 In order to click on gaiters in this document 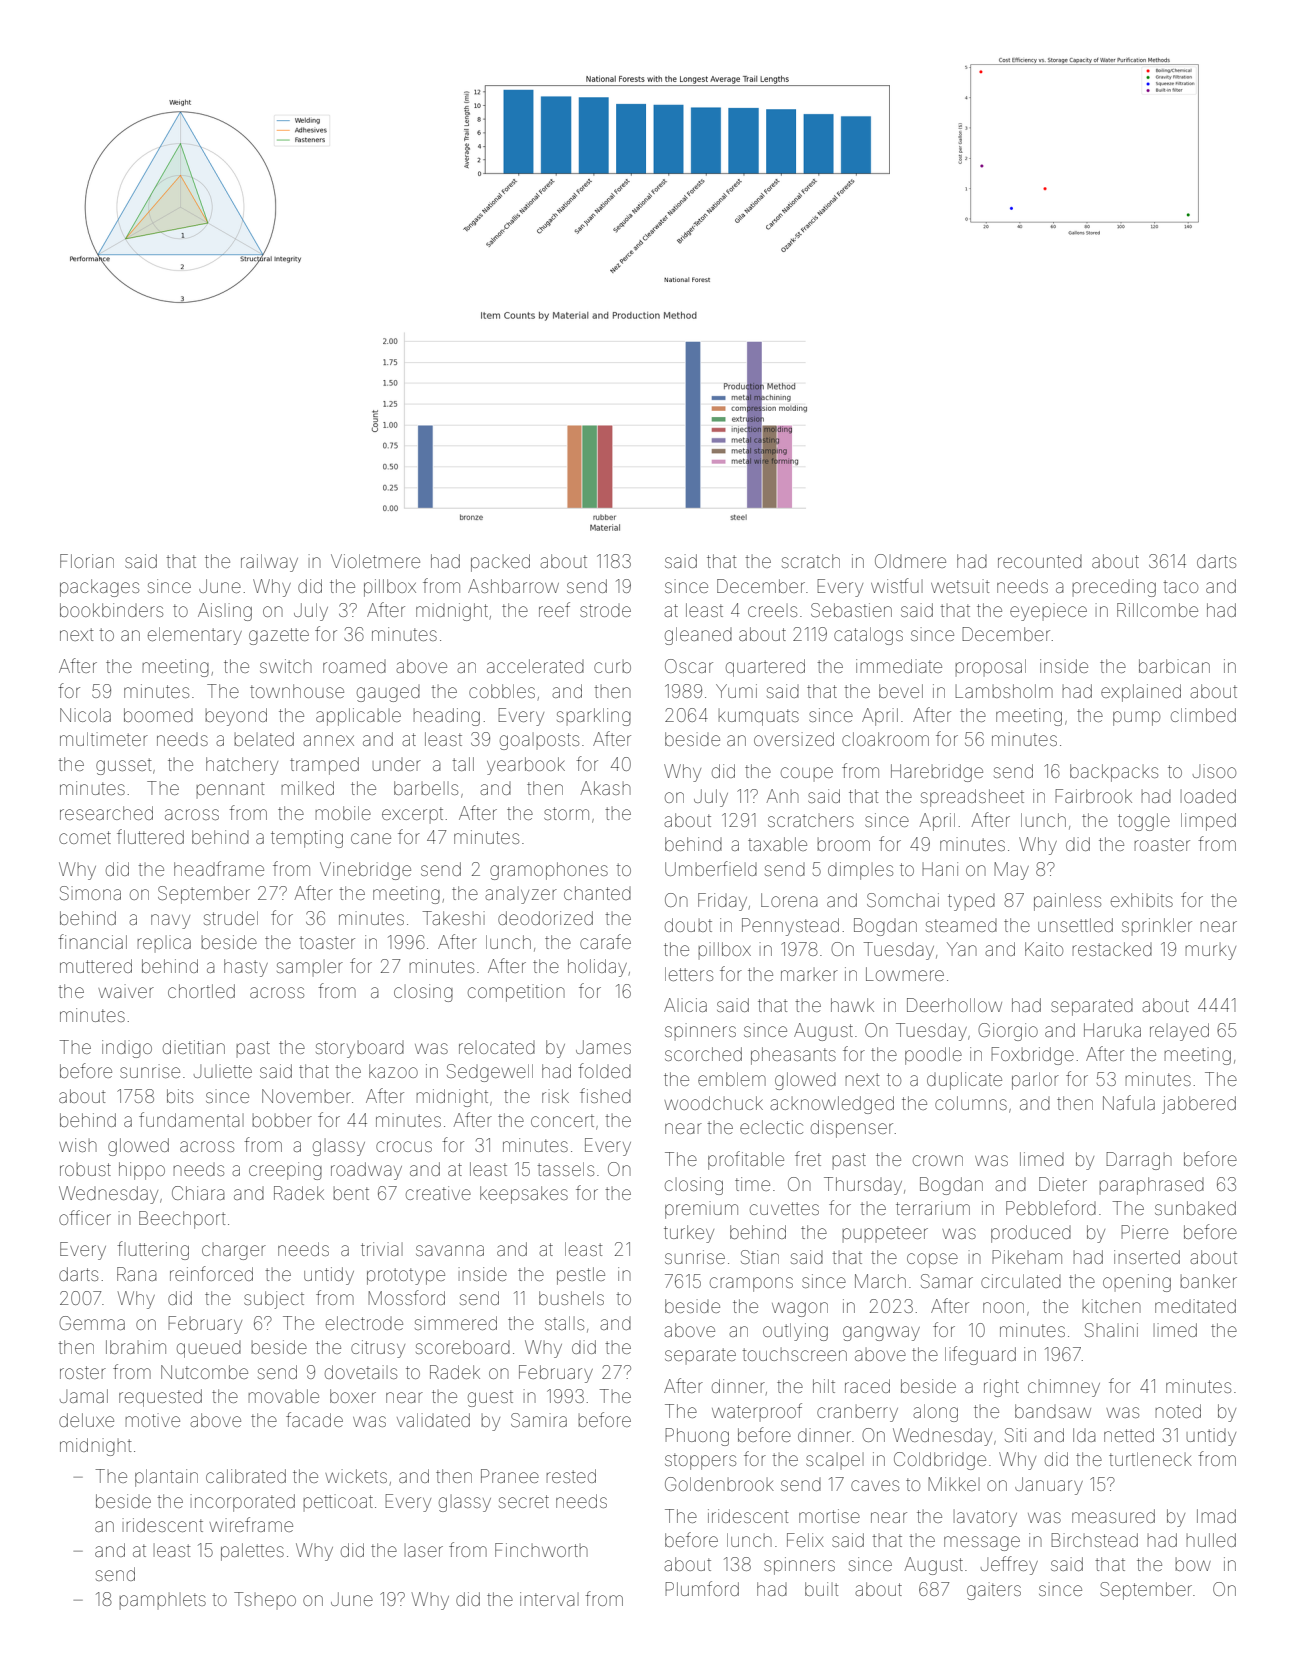, I will do `click(994, 1591)`.
